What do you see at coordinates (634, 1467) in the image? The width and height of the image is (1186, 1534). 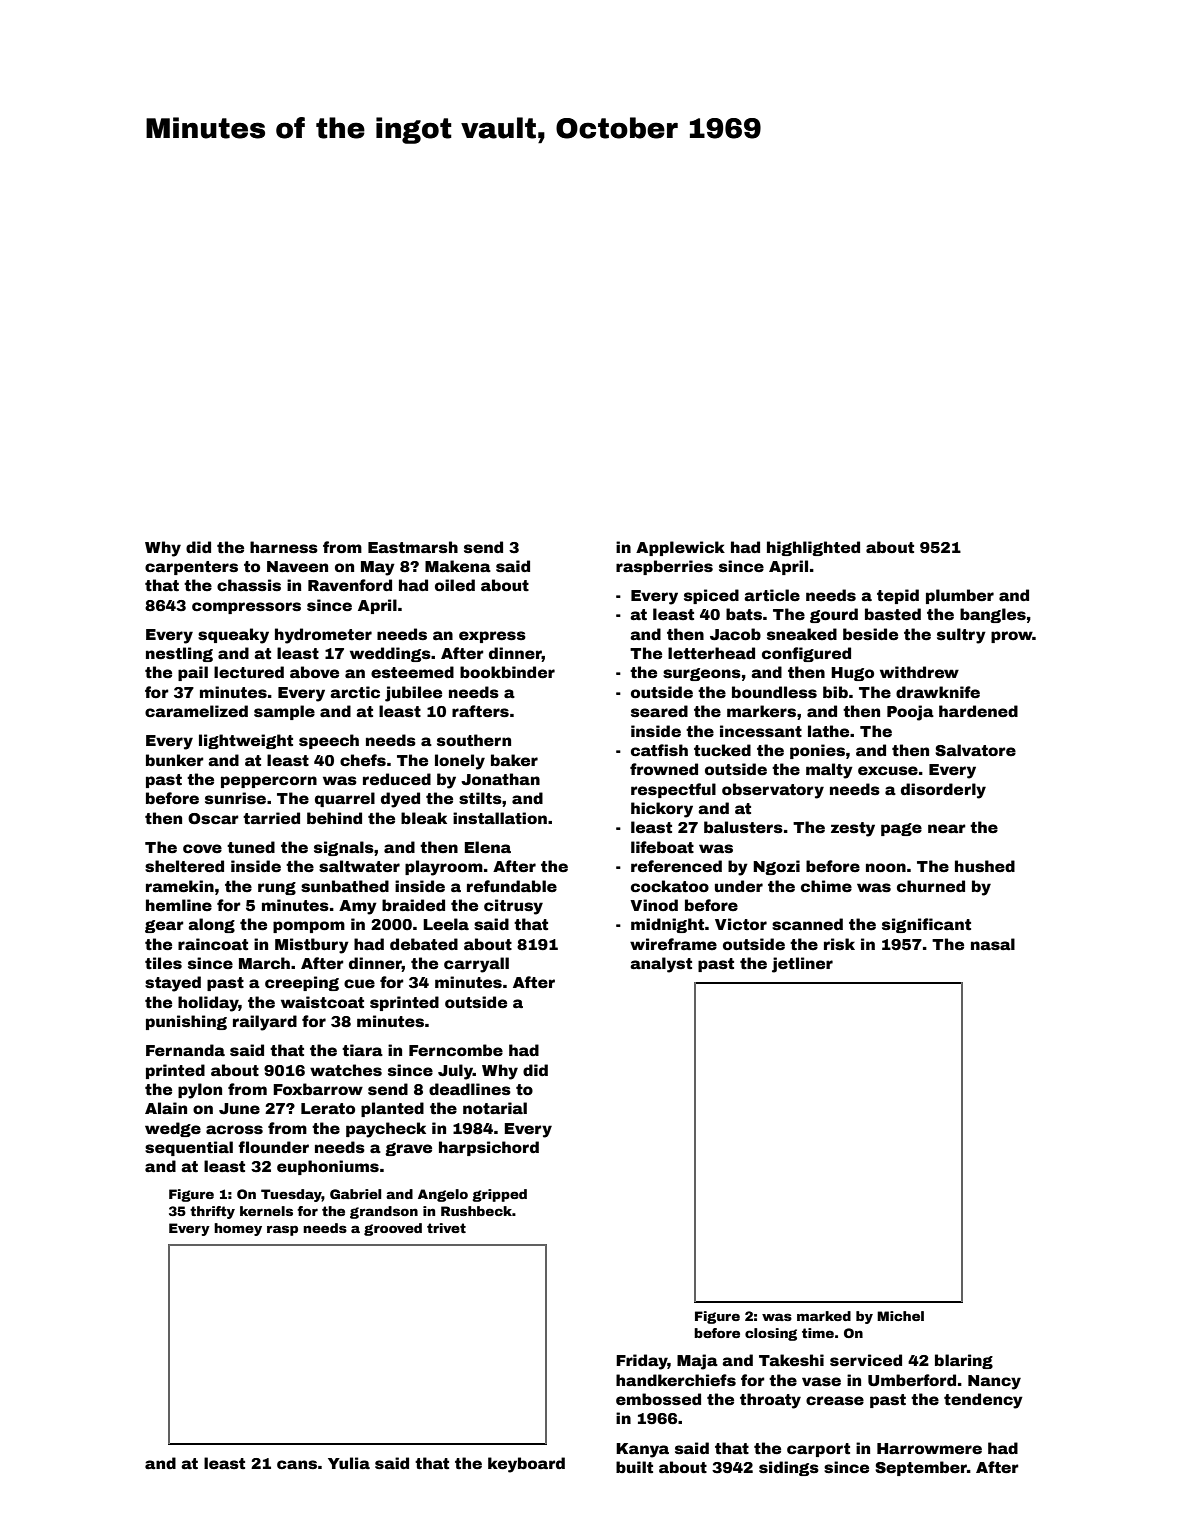 I see `built` at bounding box center [634, 1467].
